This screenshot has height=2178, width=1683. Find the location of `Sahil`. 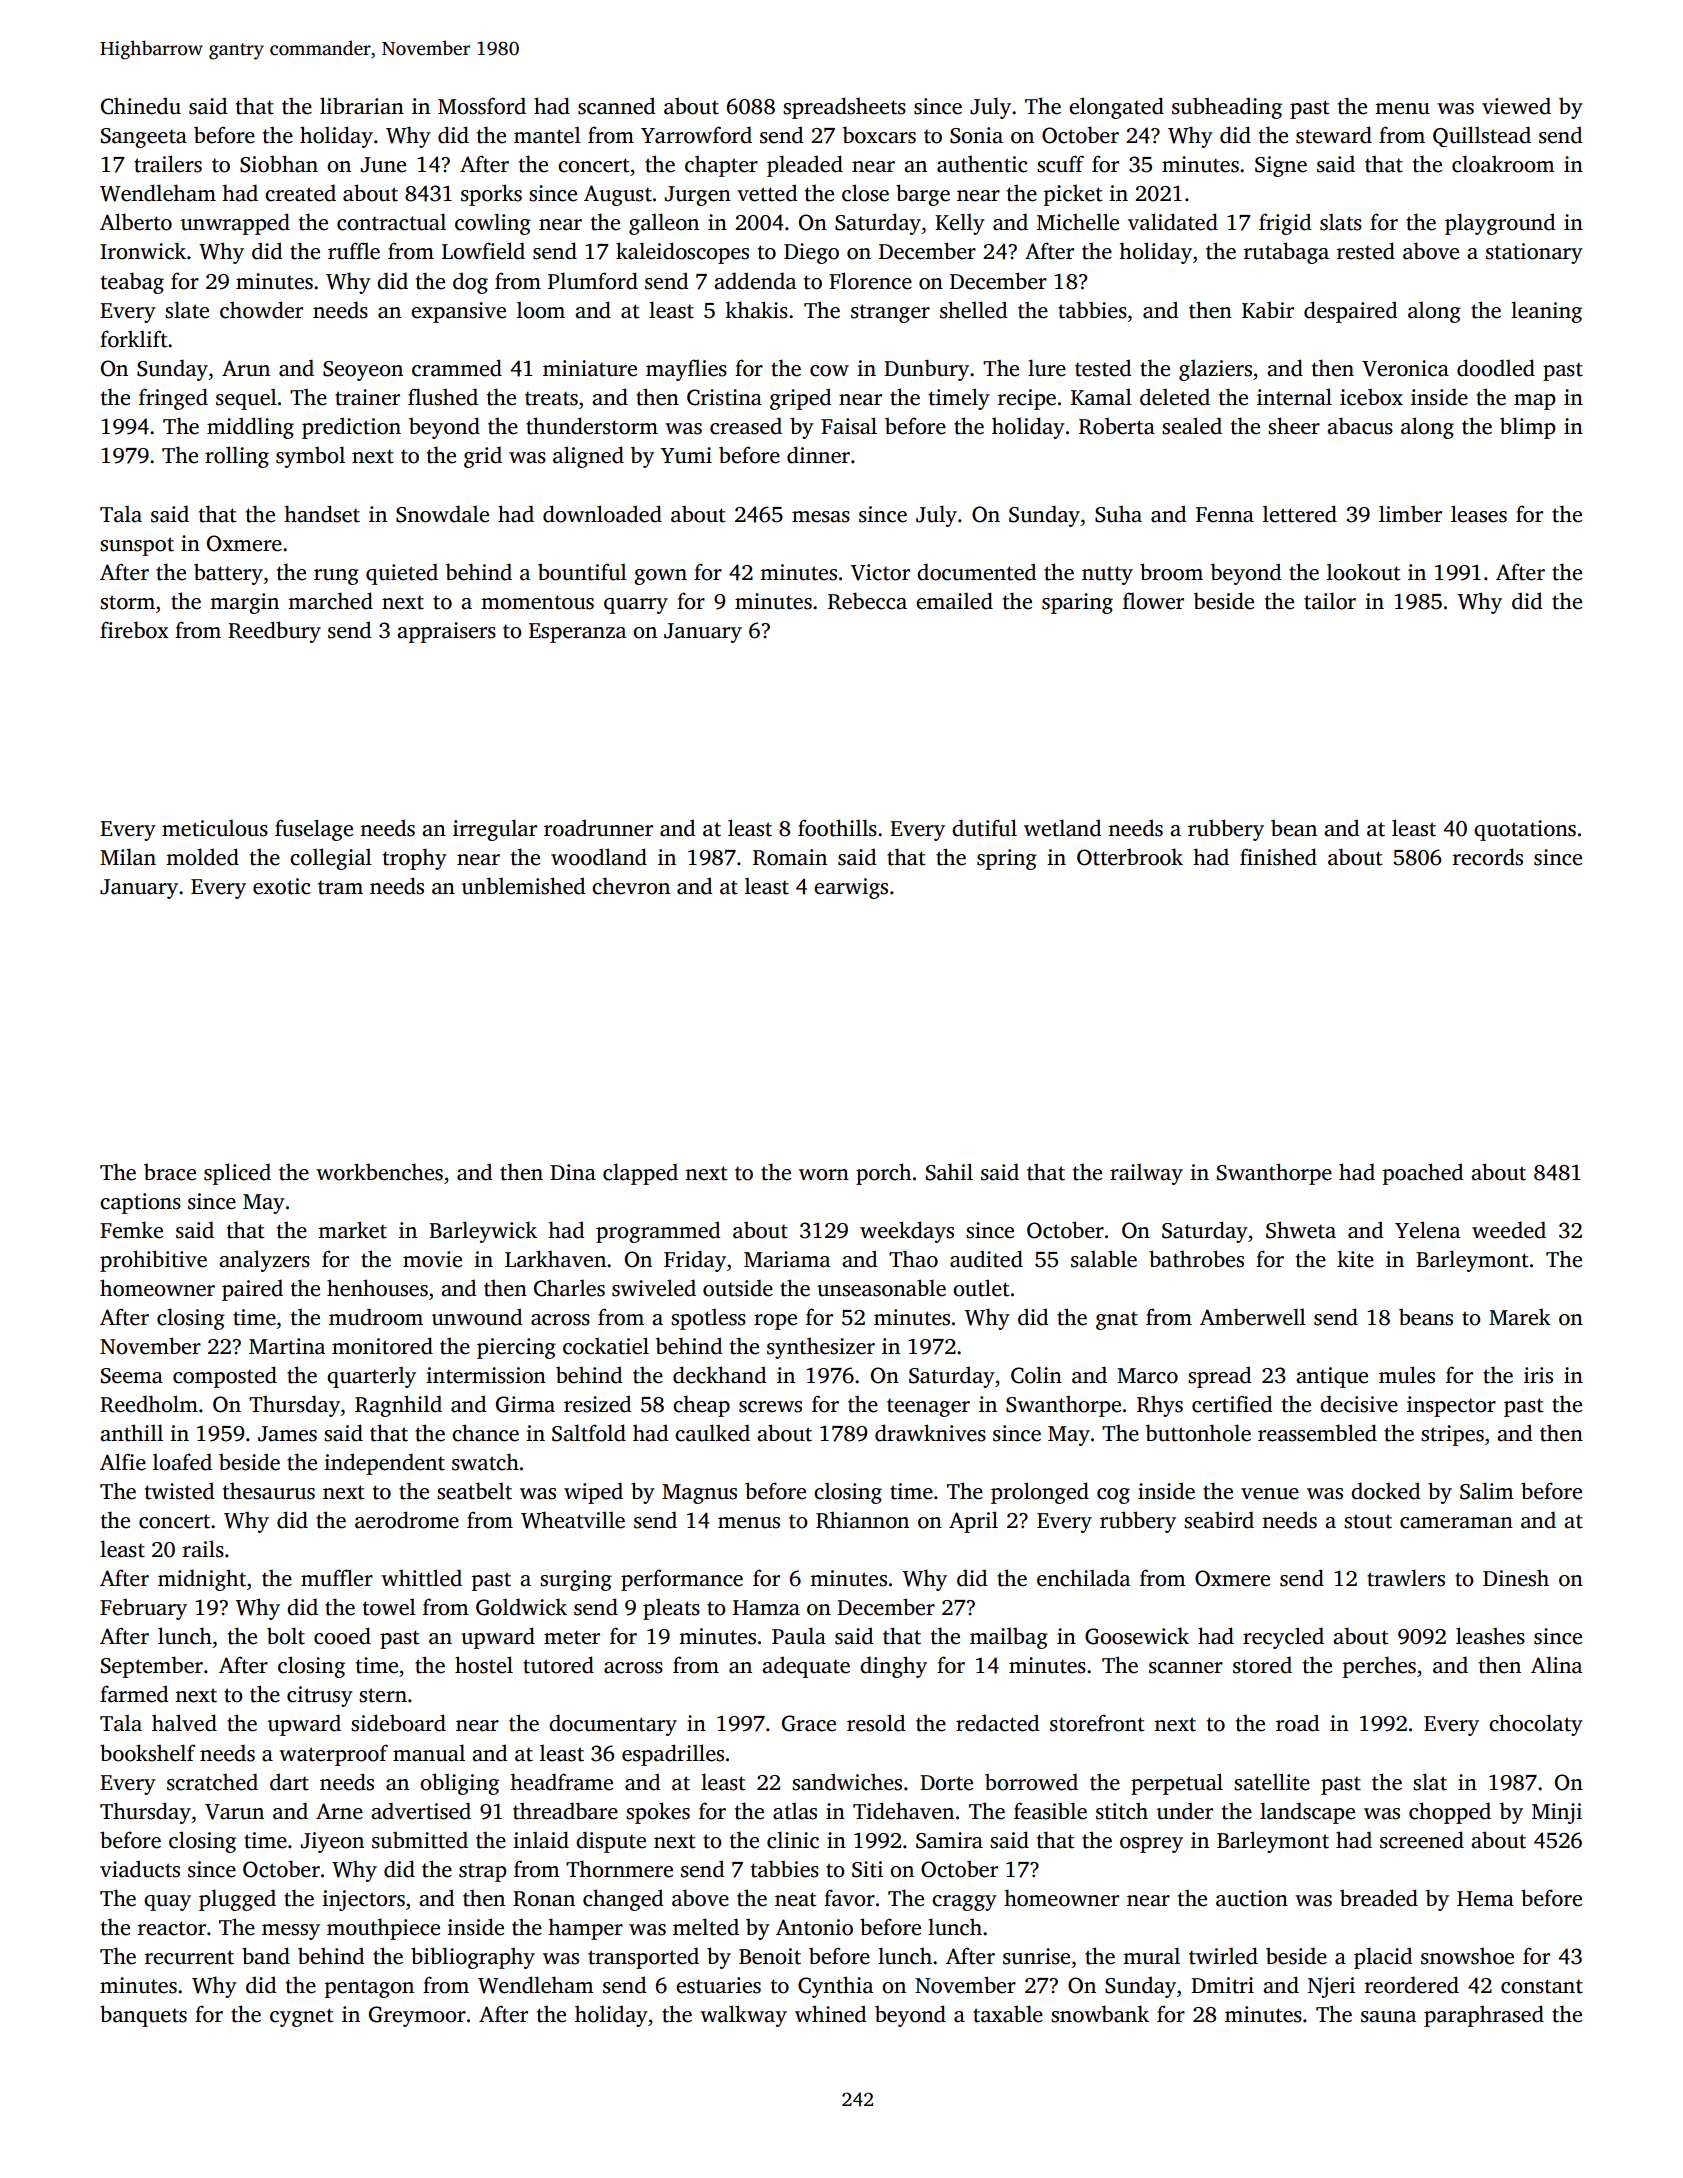

Sahil is located at coordinates (949, 1172).
